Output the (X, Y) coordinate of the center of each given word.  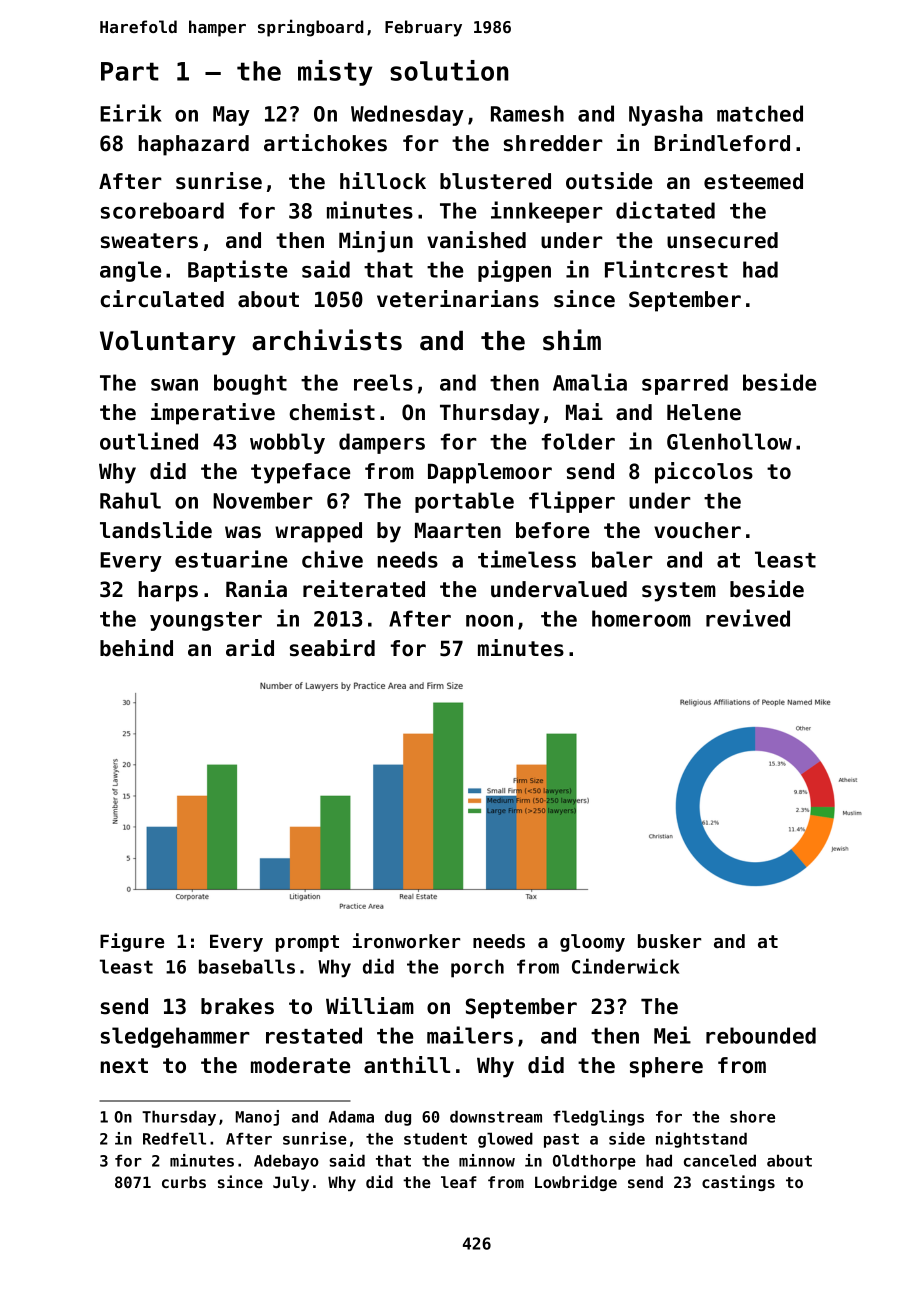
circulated (162, 299)
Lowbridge (576, 1183)
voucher (697, 530)
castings (738, 1183)
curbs (184, 1182)
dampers (382, 443)
